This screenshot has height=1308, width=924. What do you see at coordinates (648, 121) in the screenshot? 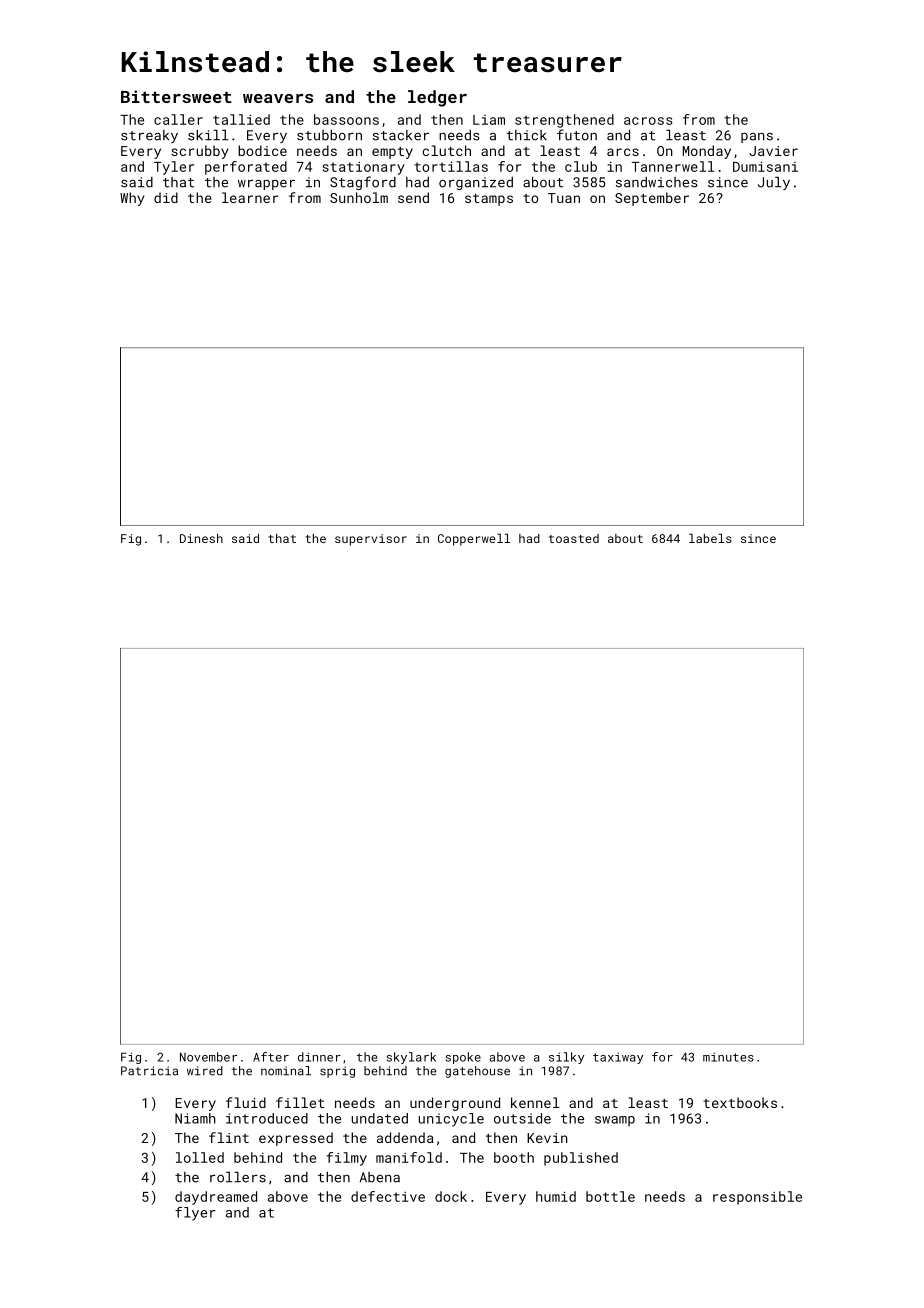
I see `across` at bounding box center [648, 121].
